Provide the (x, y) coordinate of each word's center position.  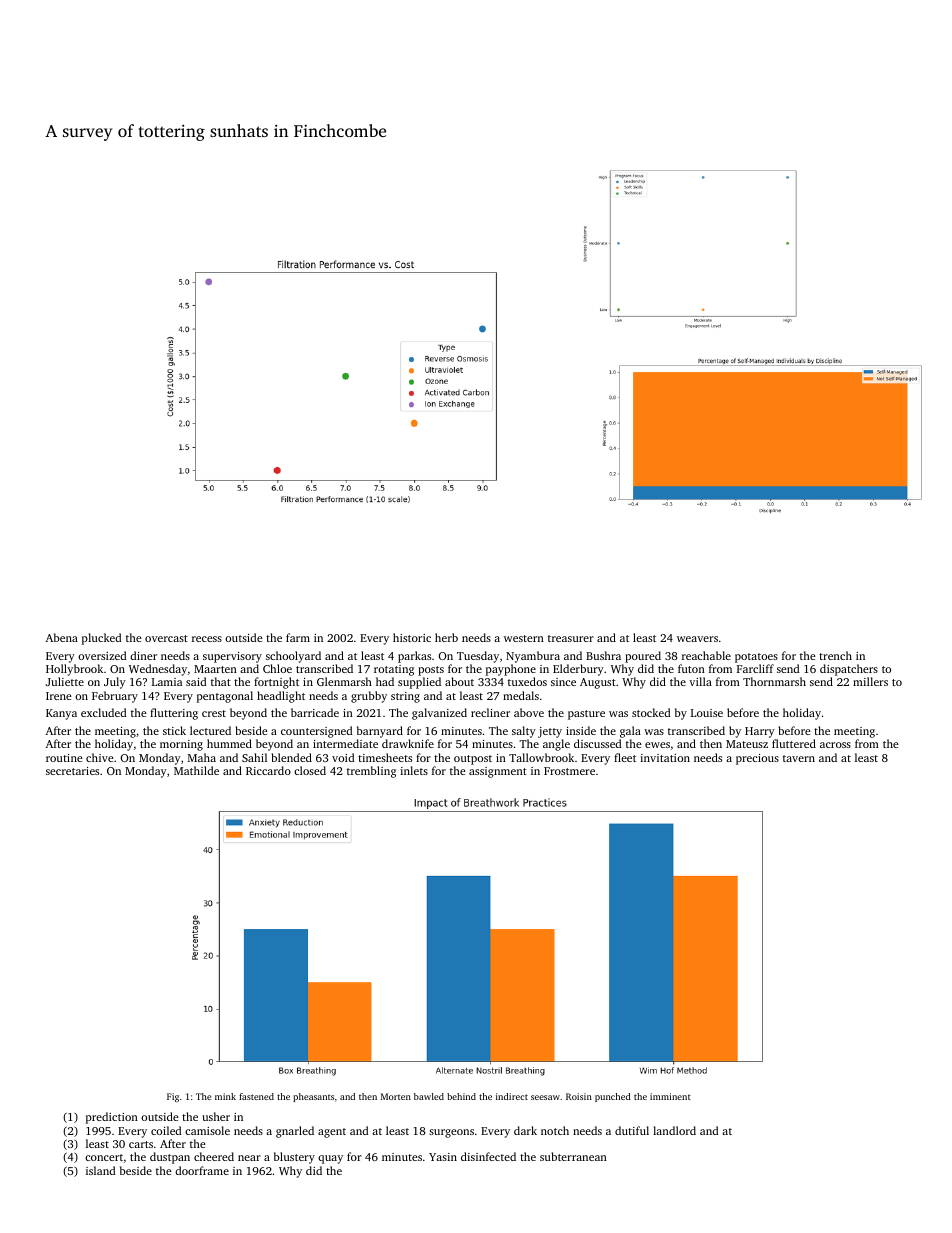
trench (835, 655)
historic (412, 637)
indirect (512, 1096)
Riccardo (268, 770)
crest (214, 713)
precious (757, 759)
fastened (256, 1096)
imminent (670, 1096)
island (100, 1170)
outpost (473, 760)
